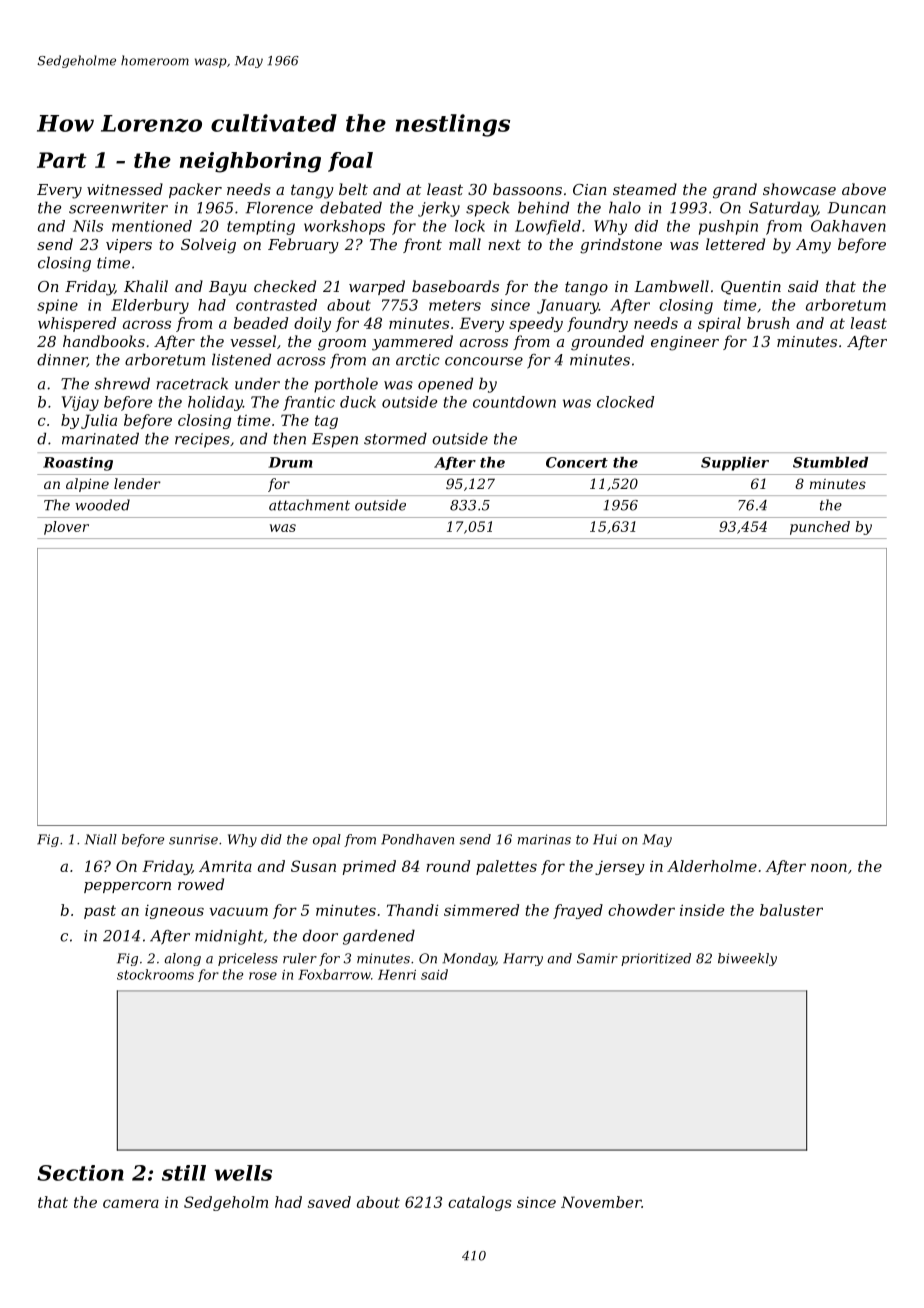 The image size is (924, 1308). What do you see at coordinates (656, 959) in the screenshot?
I see `prioritized` at bounding box center [656, 959].
